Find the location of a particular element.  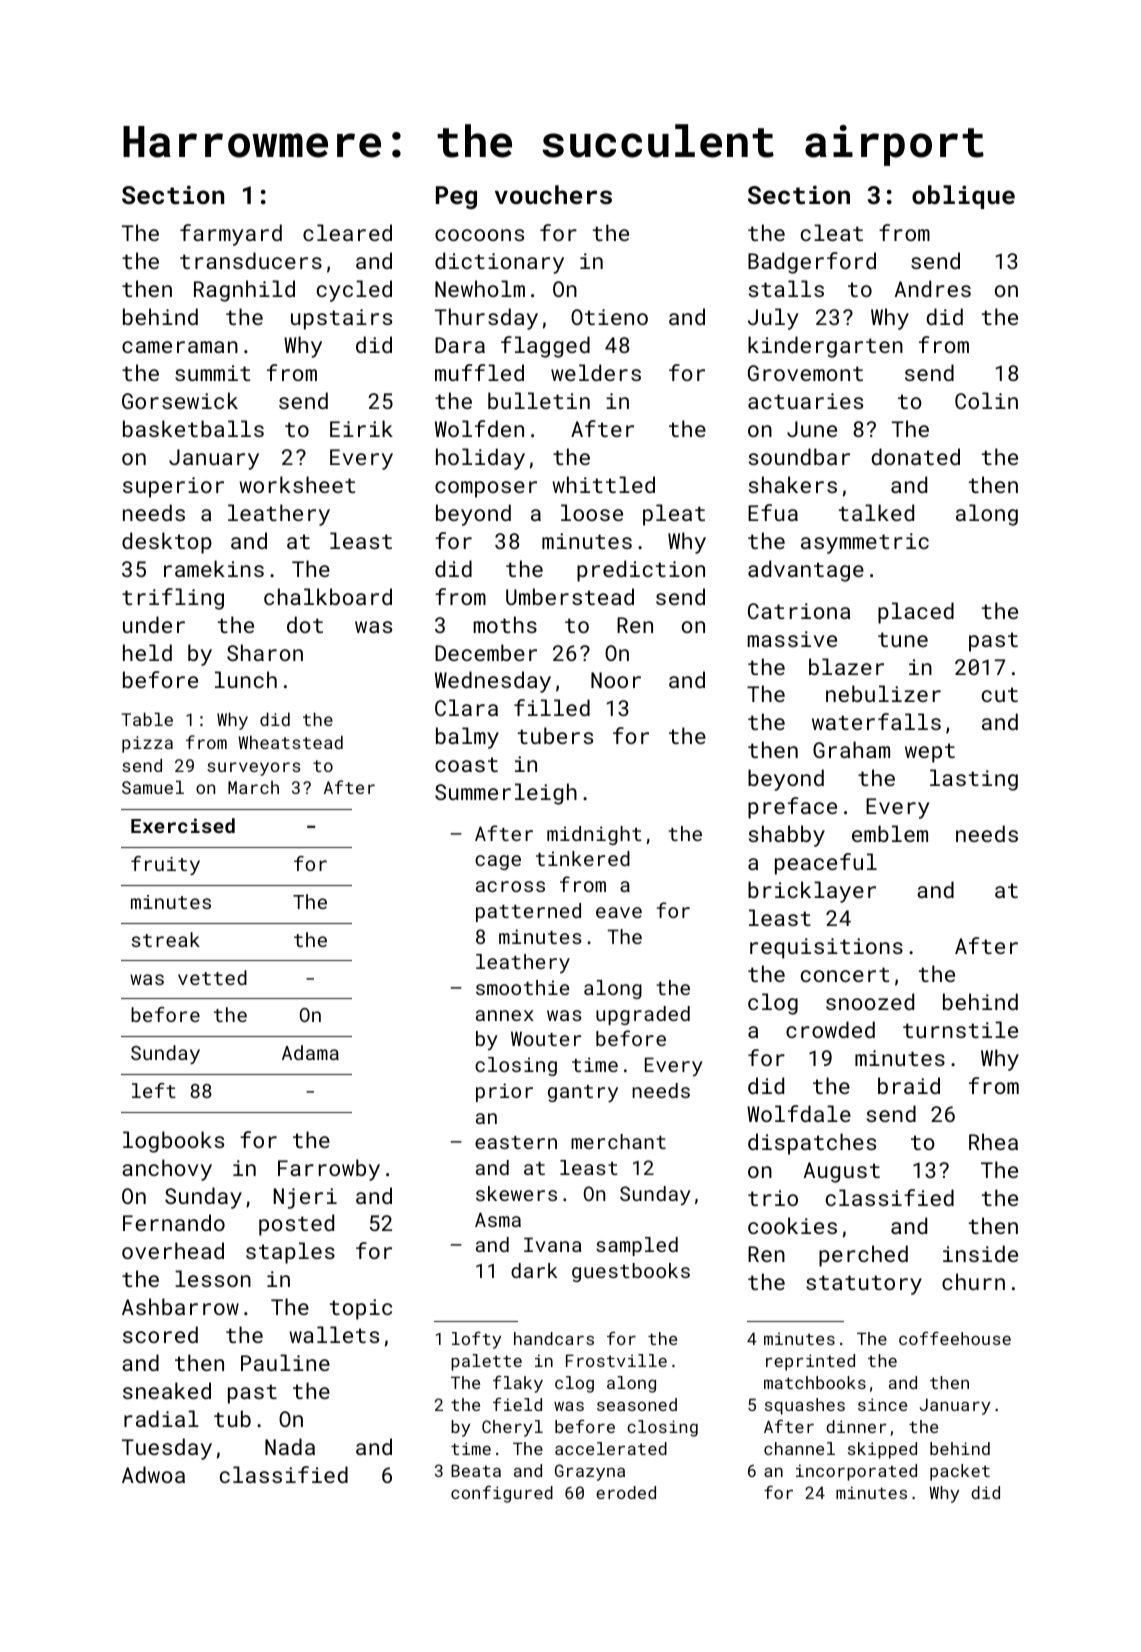

placed is located at coordinates (916, 613).
